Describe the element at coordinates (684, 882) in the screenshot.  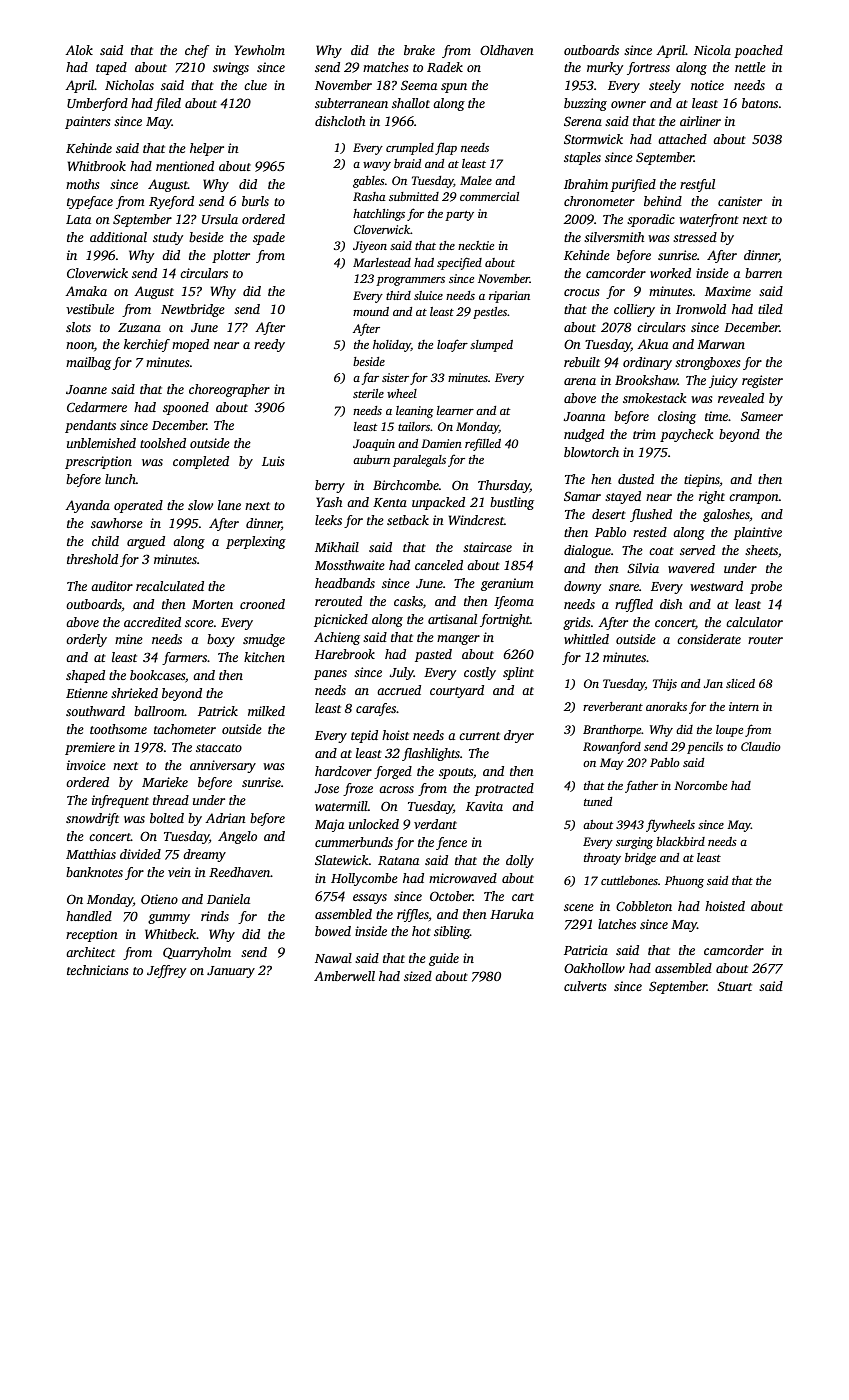
I see `Phuong` at that location.
